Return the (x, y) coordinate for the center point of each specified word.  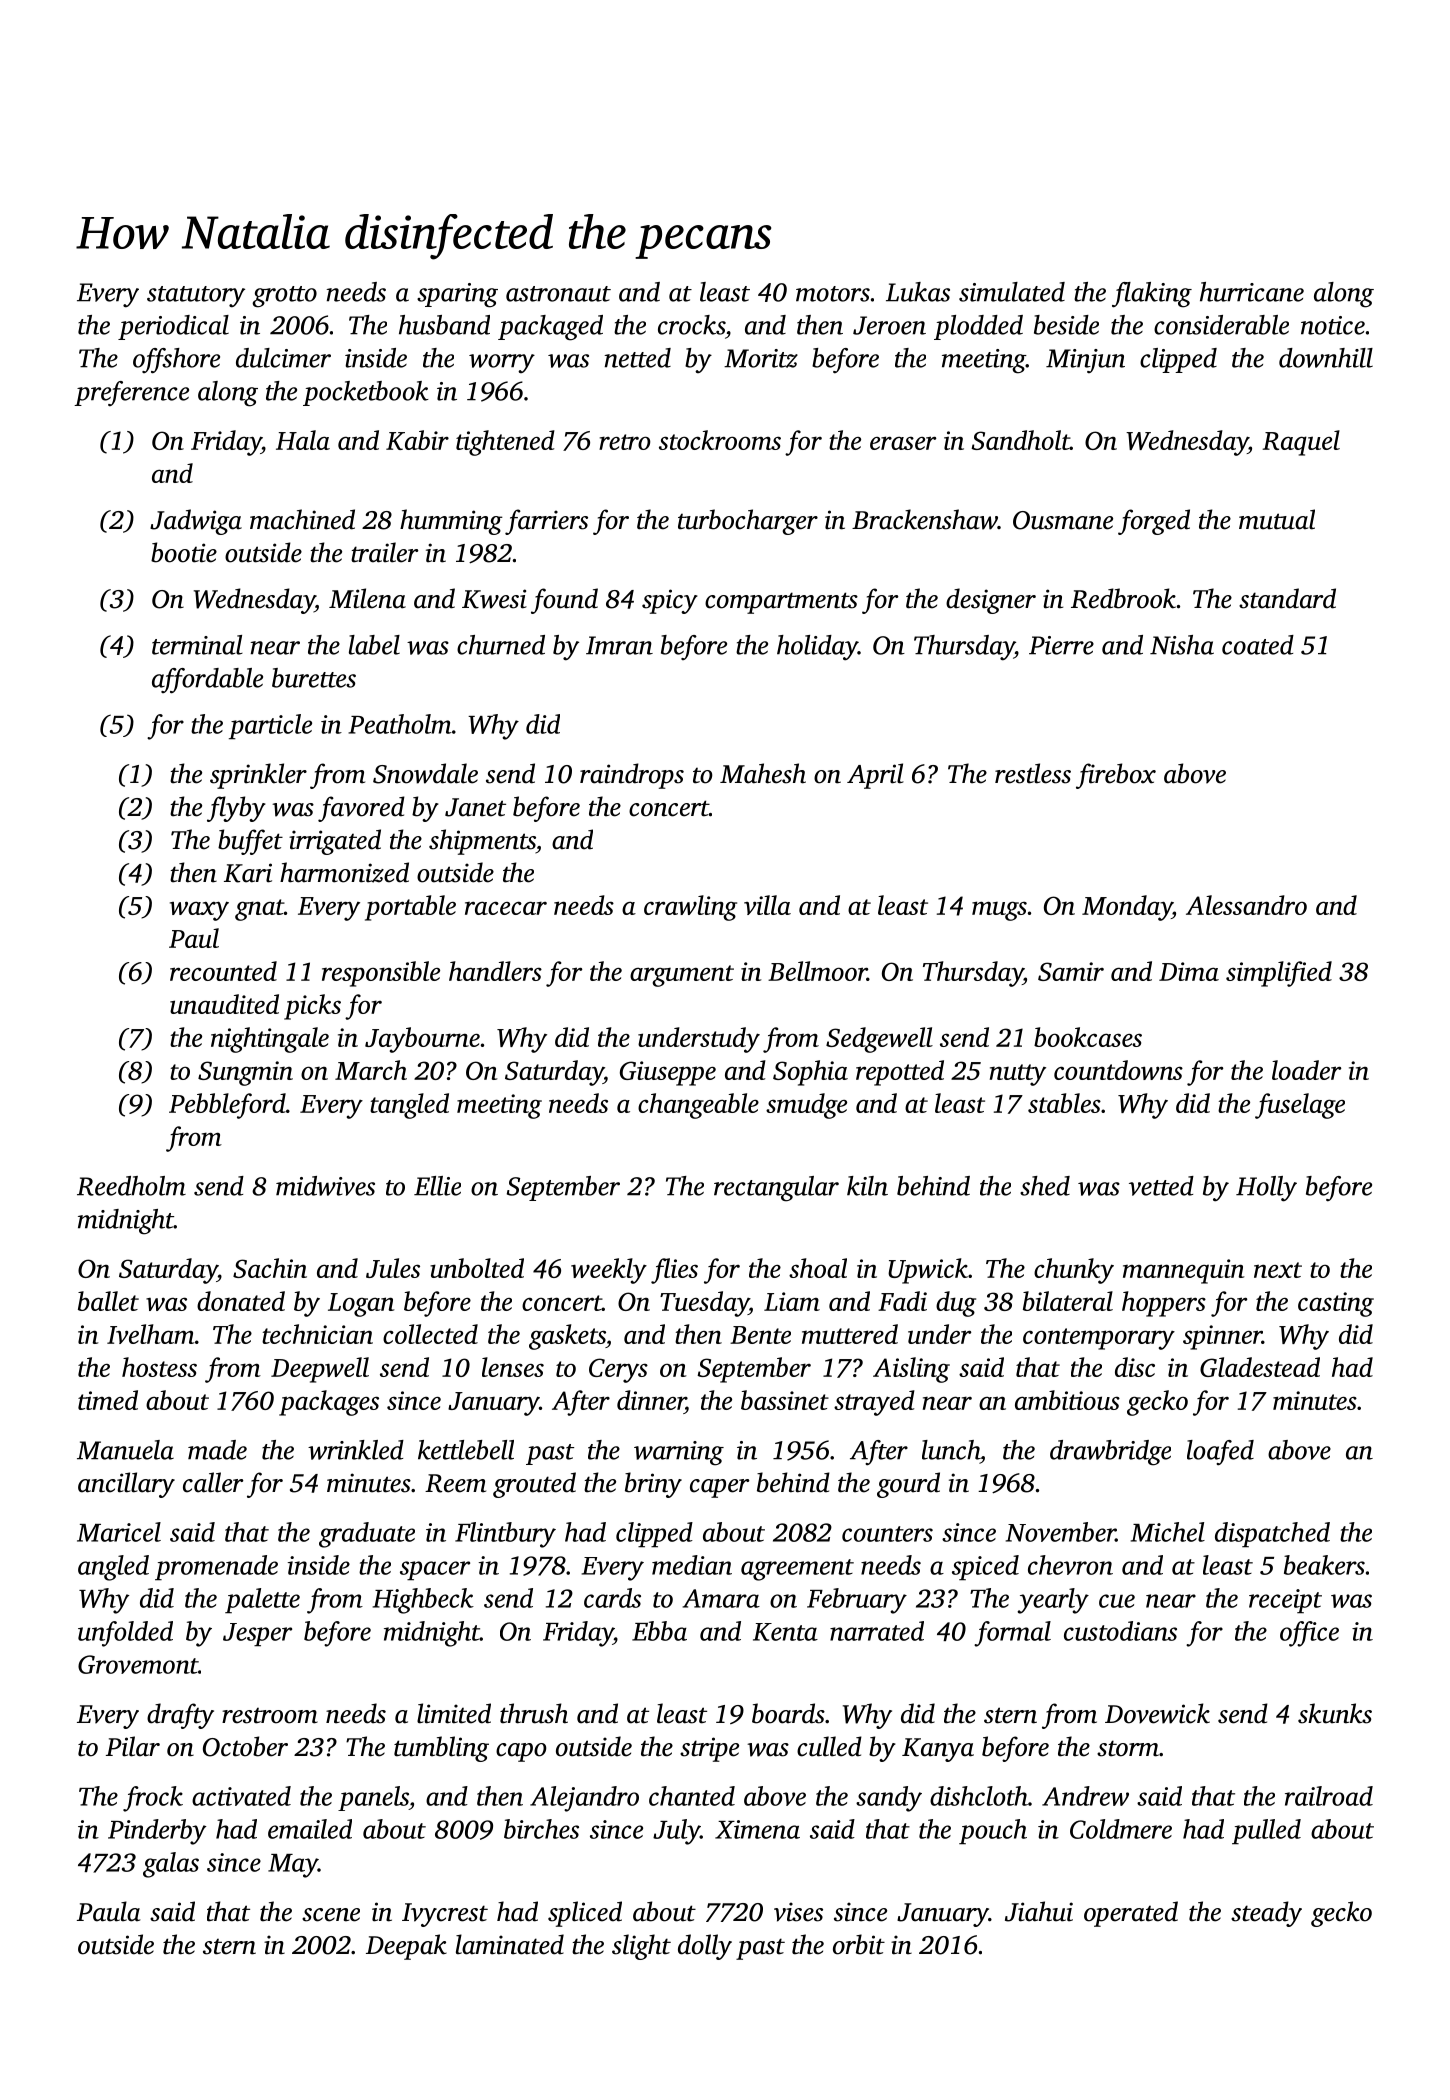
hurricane (1252, 292)
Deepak (406, 1947)
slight (641, 1947)
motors (833, 294)
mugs (999, 911)
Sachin (270, 1268)
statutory (196, 297)
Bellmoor (817, 971)
